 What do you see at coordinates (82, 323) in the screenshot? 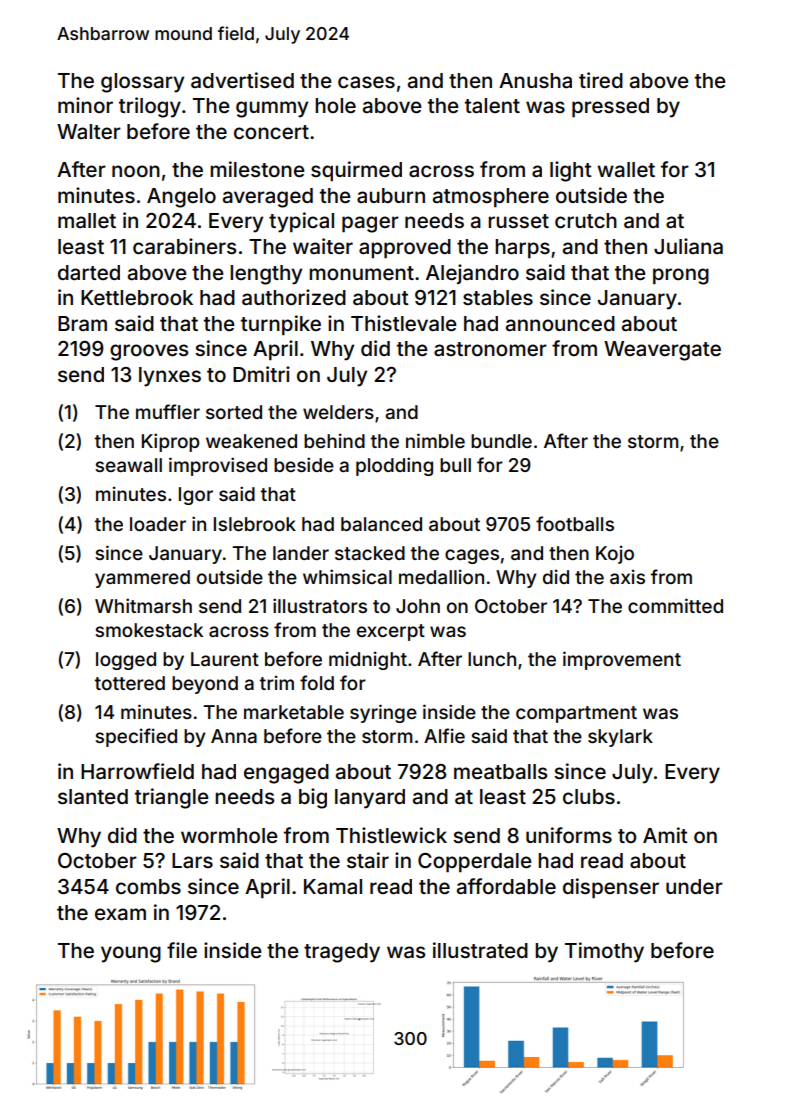
I see `Bram` at bounding box center [82, 323].
